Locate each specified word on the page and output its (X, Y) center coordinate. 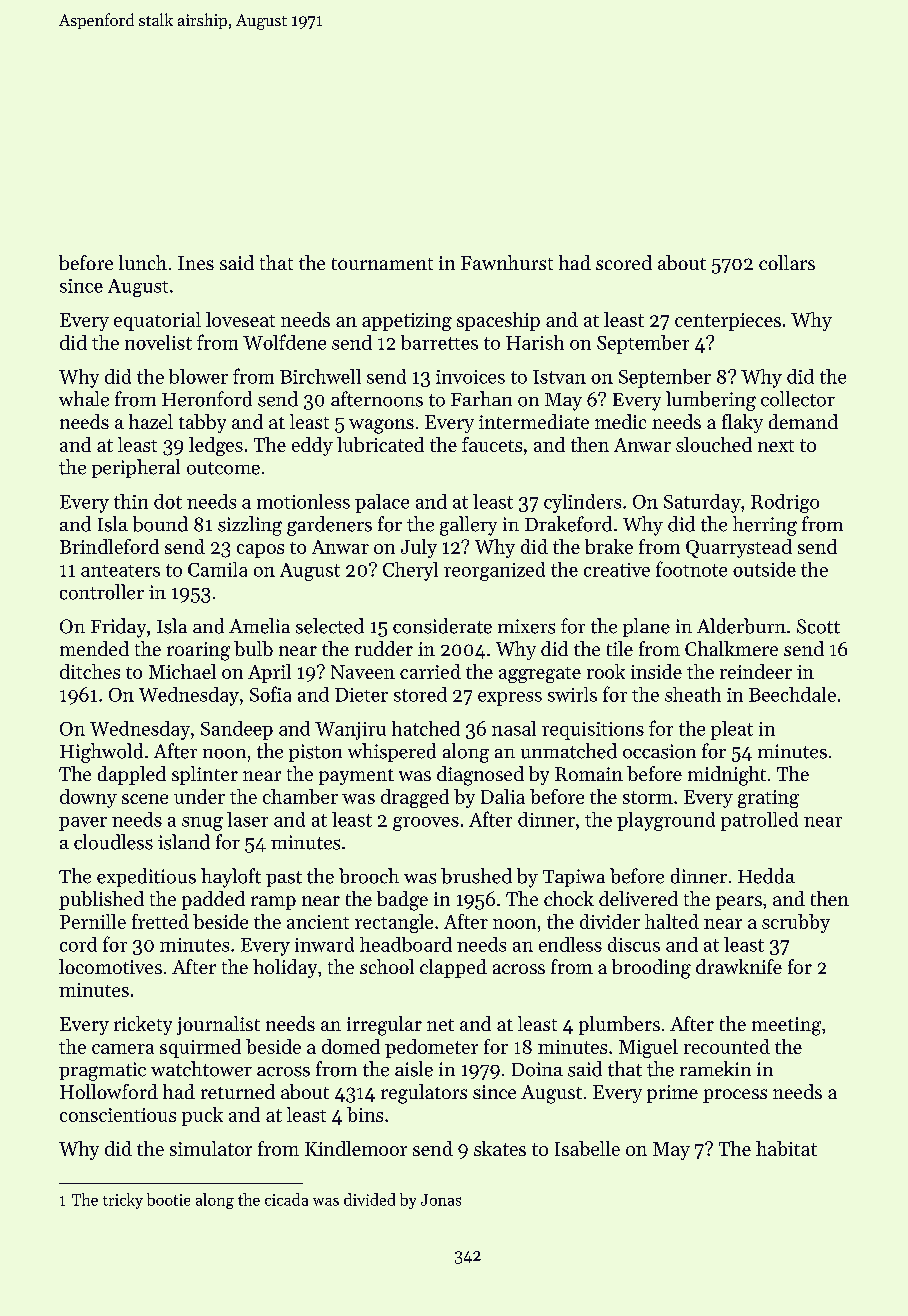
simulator (211, 1148)
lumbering (711, 401)
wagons (381, 426)
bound (160, 524)
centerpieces (728, 322)
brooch (369, 876)
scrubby (796, 923)
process (735, 1096)
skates (500, 1148)
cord (78, 944)
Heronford (207, 399)
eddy (312, 446)
